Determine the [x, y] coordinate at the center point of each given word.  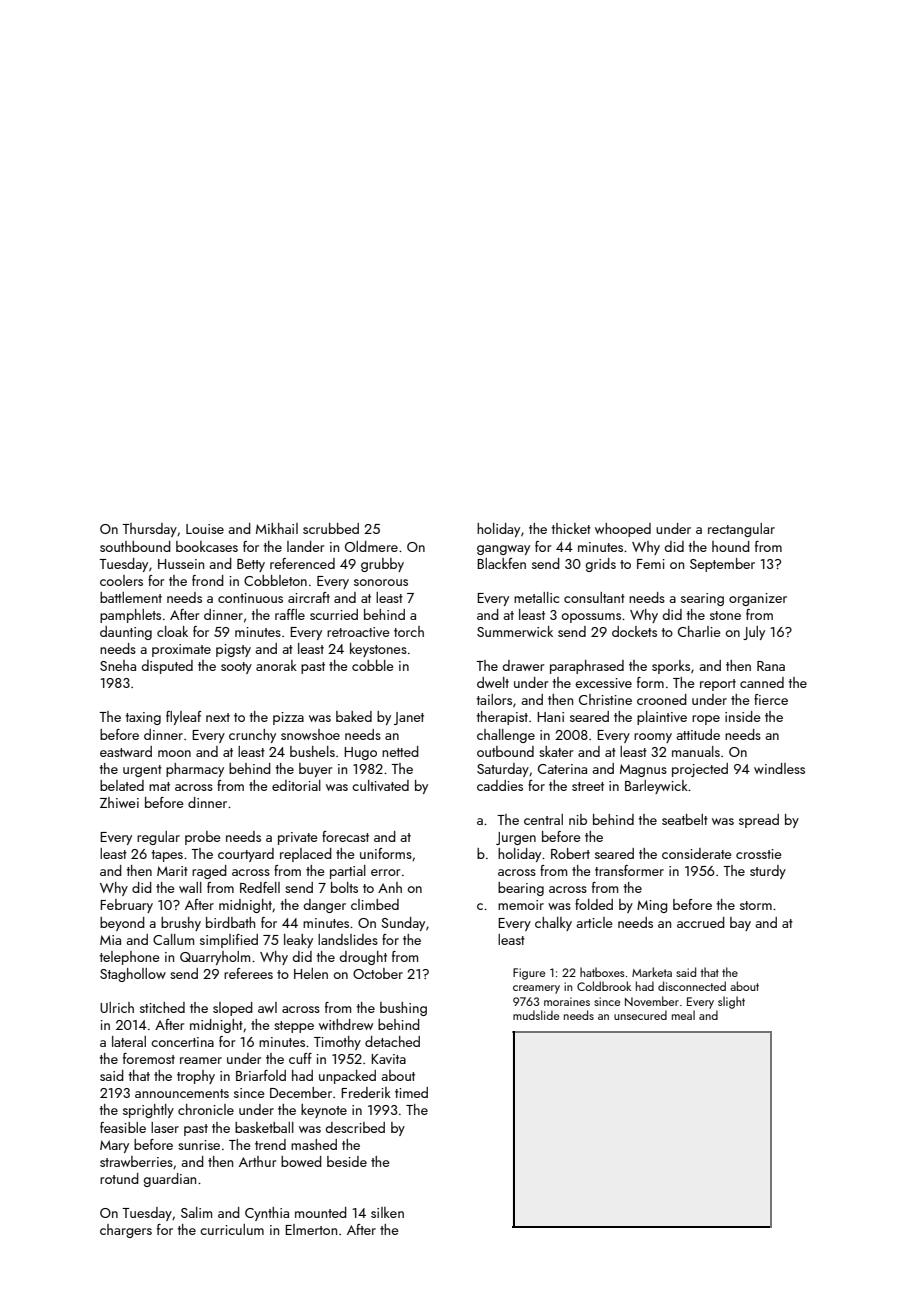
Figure [529, 974]
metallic [536, 597]
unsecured [640, 1015]
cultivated [380, 785]
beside [347, 1161]
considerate [697, 853]
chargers [126, 1231]
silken [387, 1212]
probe [203, 838]
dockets [634, 631]
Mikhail [277, 528]
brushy [181, 924]
